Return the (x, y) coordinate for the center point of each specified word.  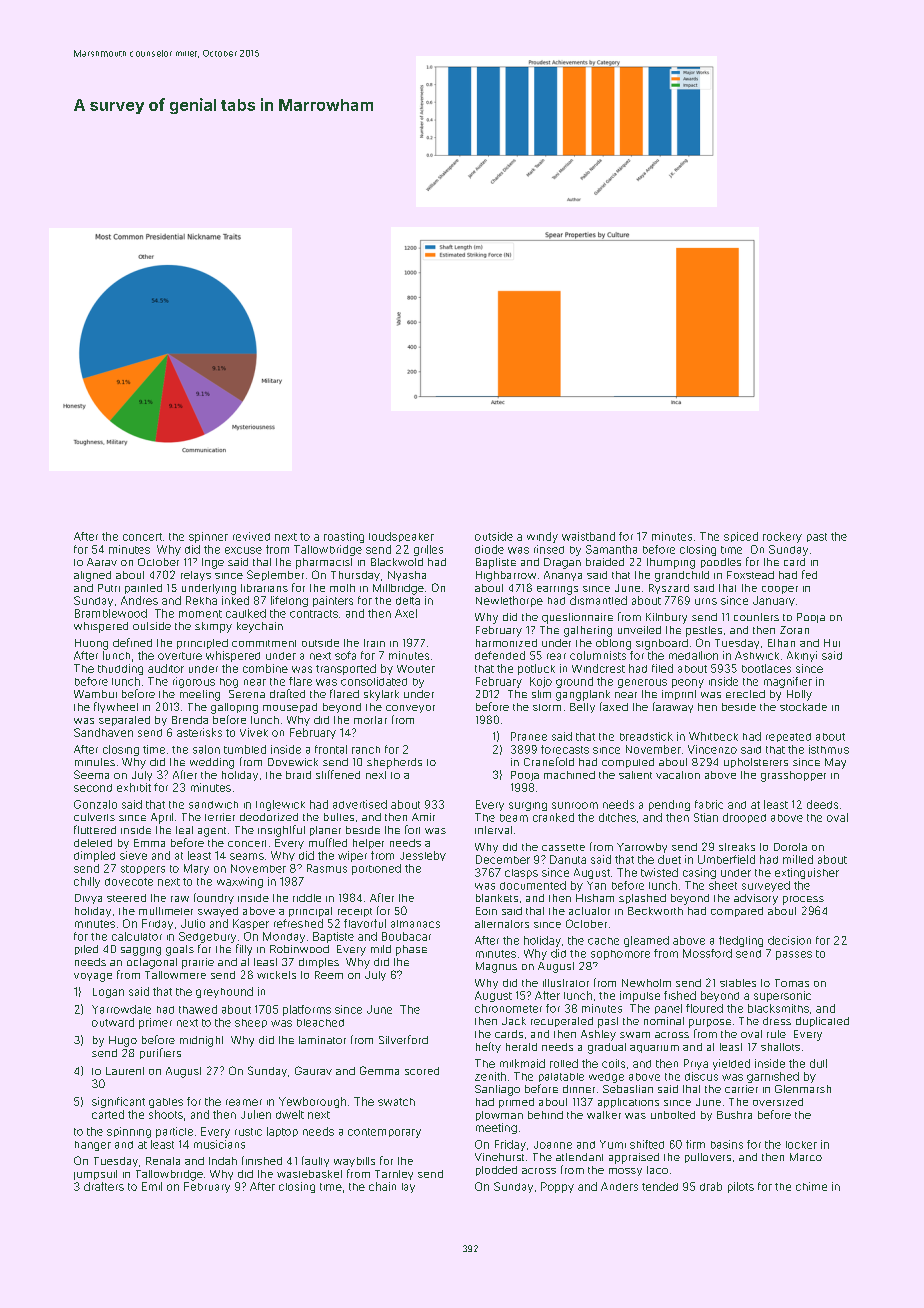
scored (422, 1071)
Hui (832, 643)
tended (660, 1186)
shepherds (394, 763)
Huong (91, 644)
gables (166, 1103)
